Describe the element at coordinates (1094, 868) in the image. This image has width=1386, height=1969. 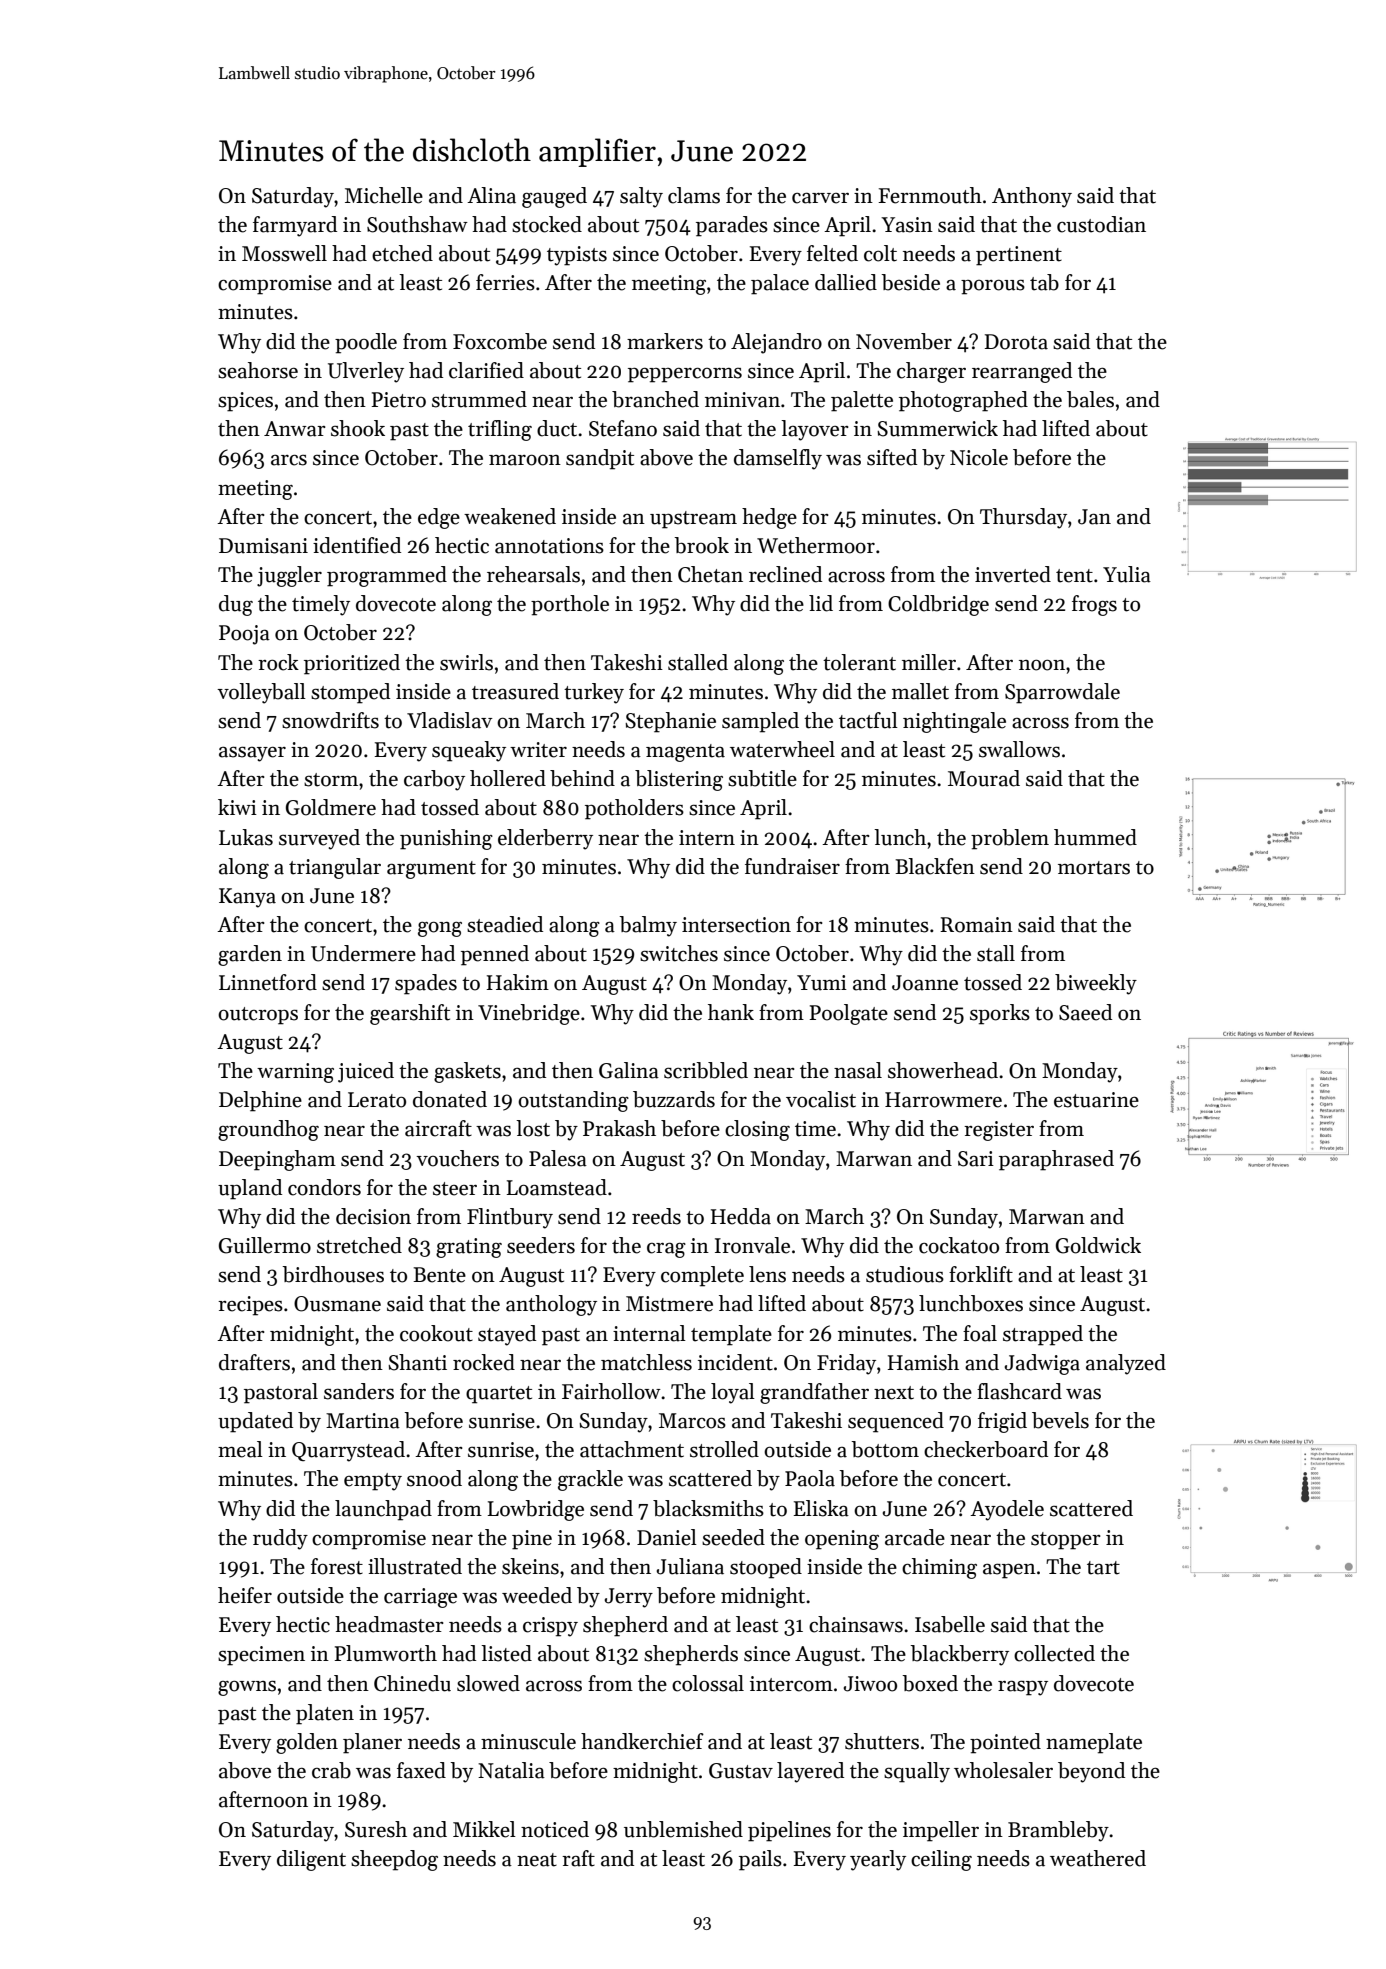
I see `mortars` at that location.
